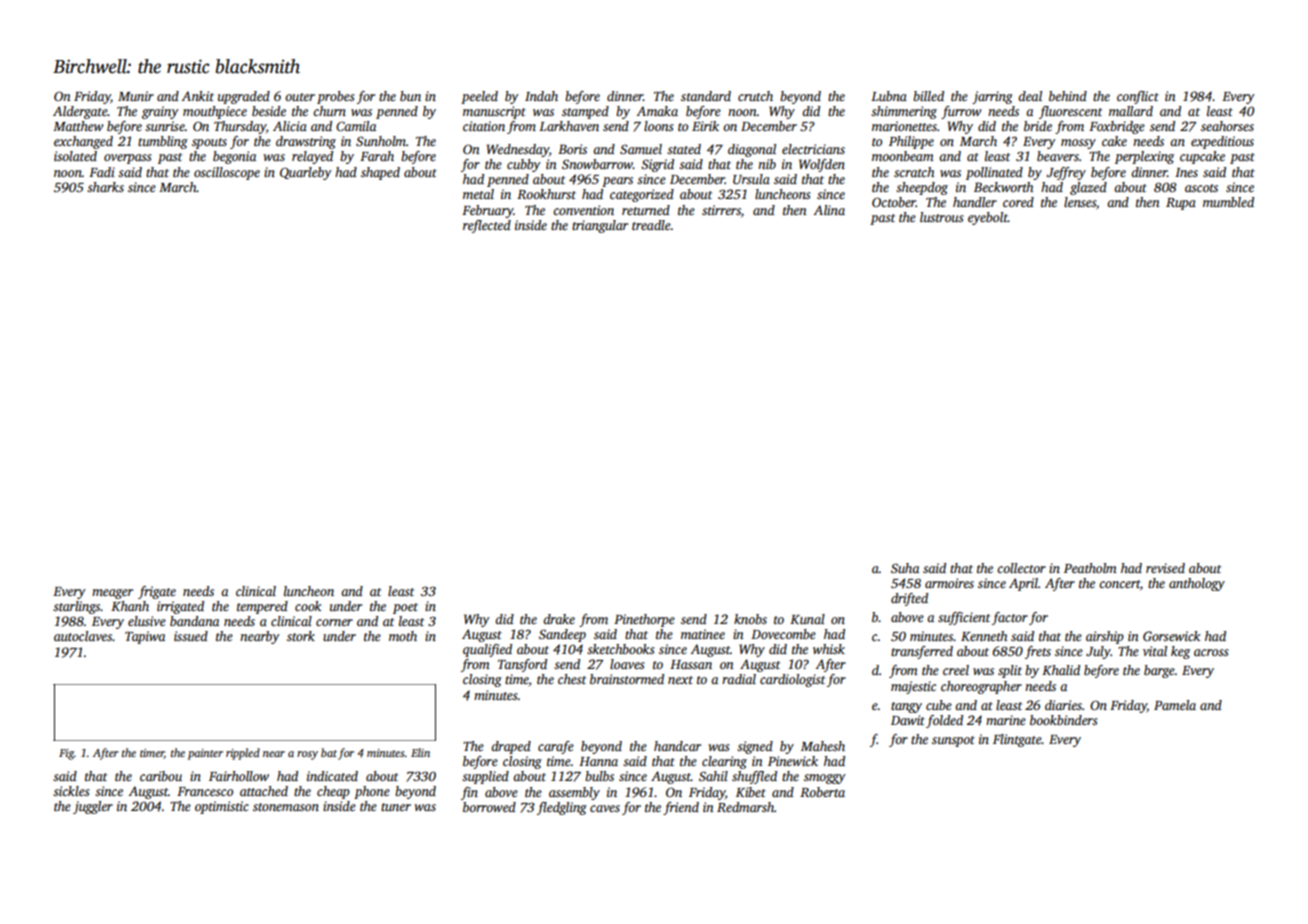 Image resolution: width=1308 pixels, height=924 pixels. What do you see at coordinates (813, 149) in the page?
I see `electricians` at bounding box center [813, 149].
